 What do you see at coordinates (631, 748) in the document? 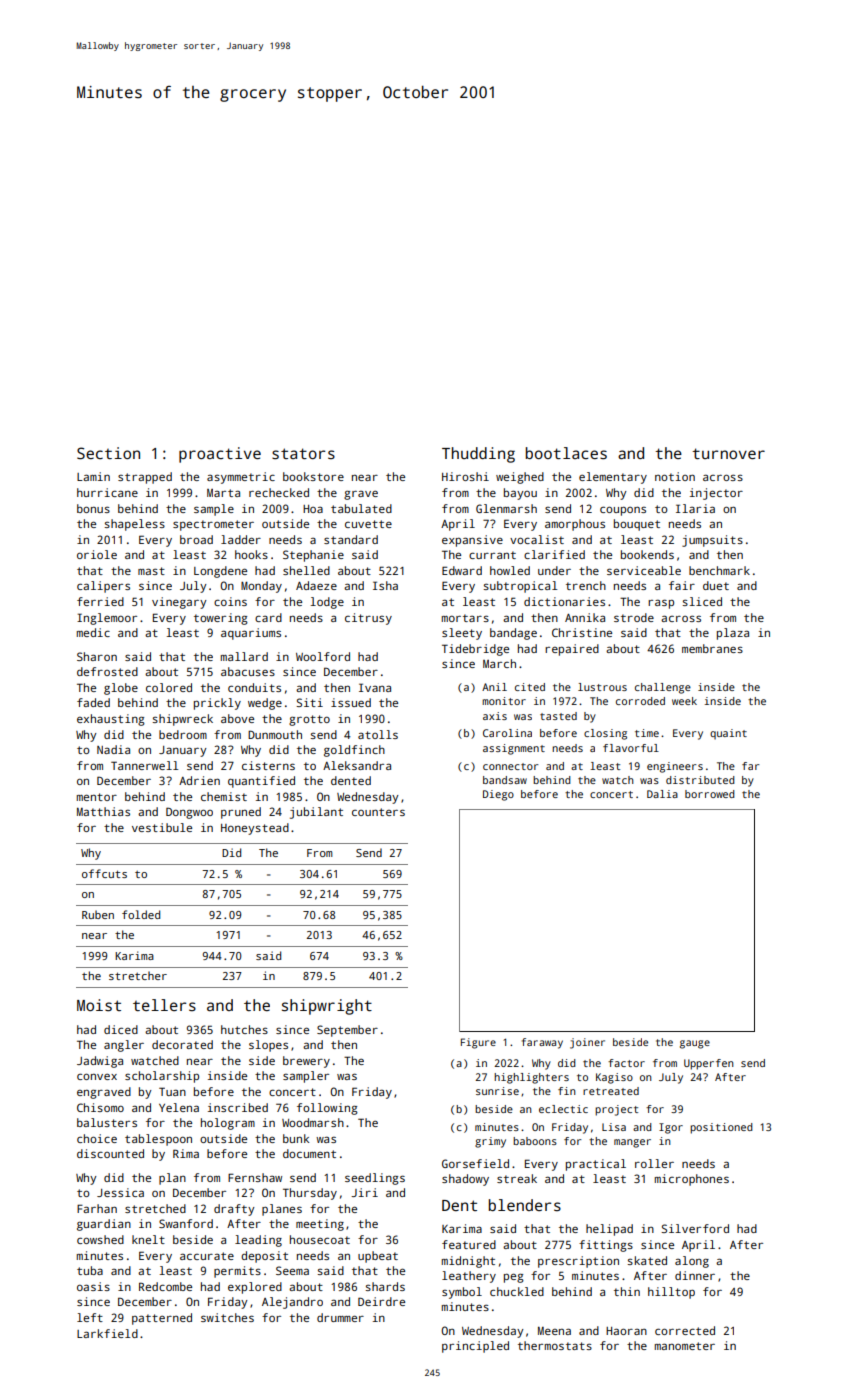
I see `flavorful` at bounding box center [631, 748].
